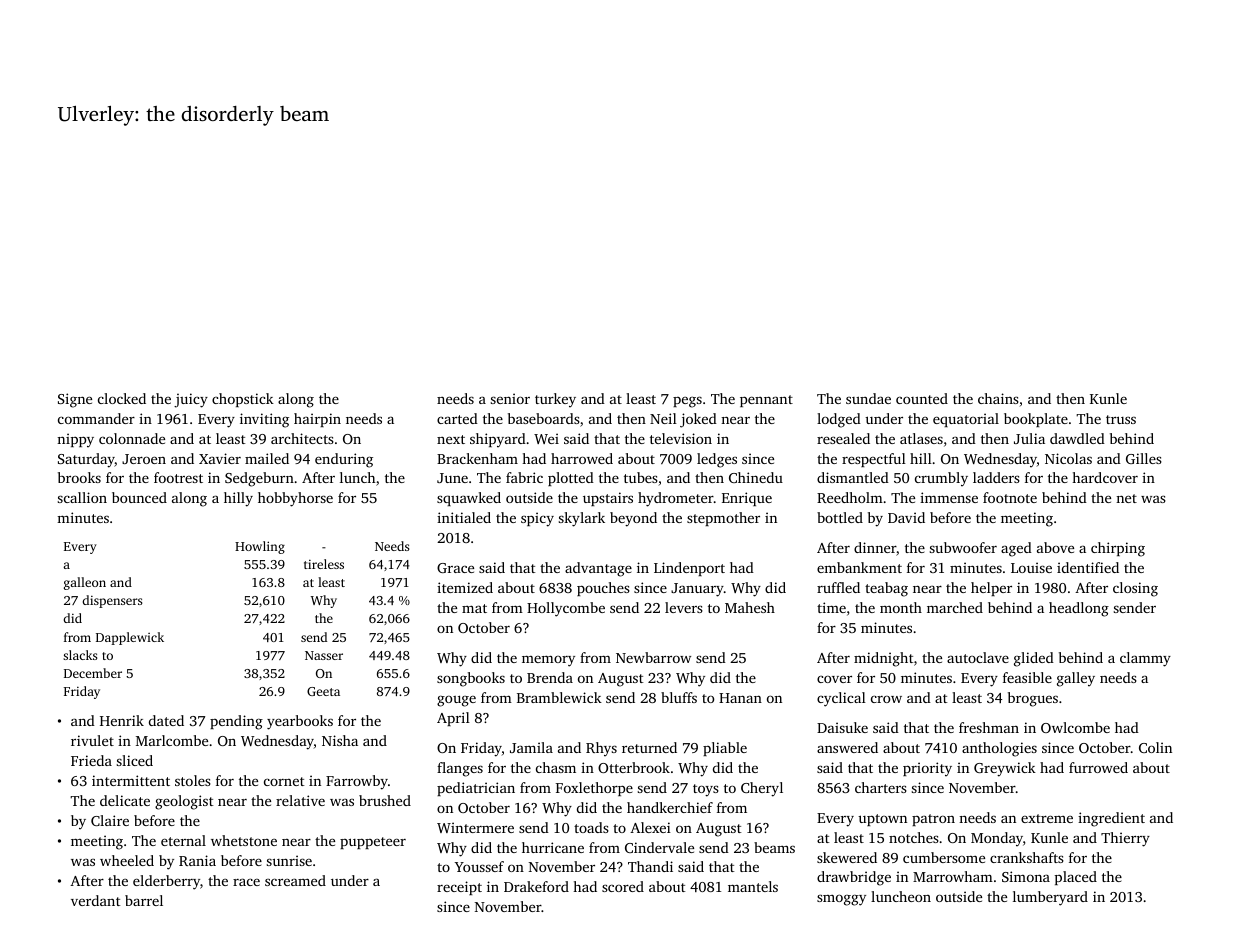 Image resolution: width=1233 pixels, height=952 pixels. What do you see at coordinates (750, 607) in the screenshot?
I see `Mahesh` at bounding box center [750, 607].
